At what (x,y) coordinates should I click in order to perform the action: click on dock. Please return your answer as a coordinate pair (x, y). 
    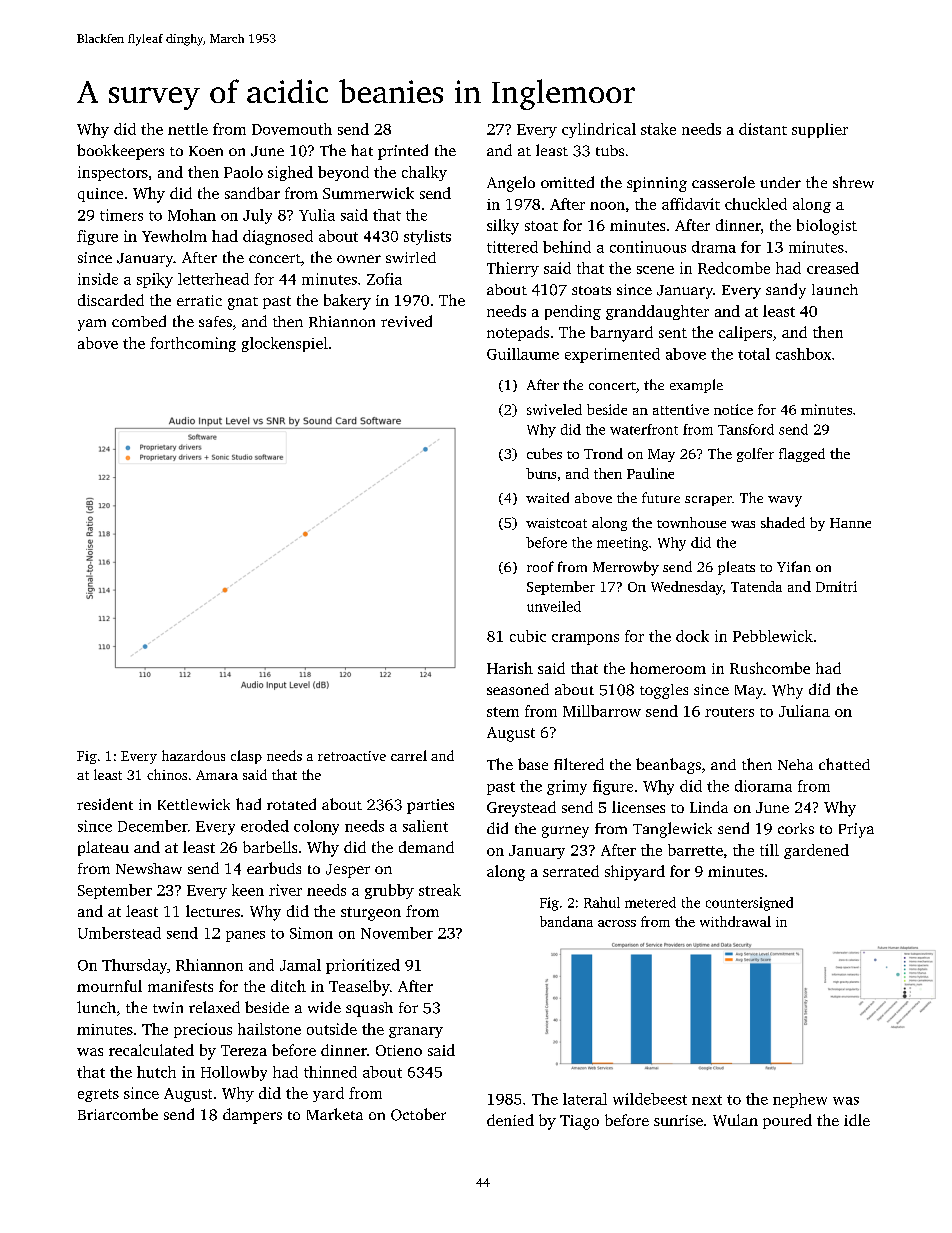
    Looking at the image, I should click on (692, 636).
